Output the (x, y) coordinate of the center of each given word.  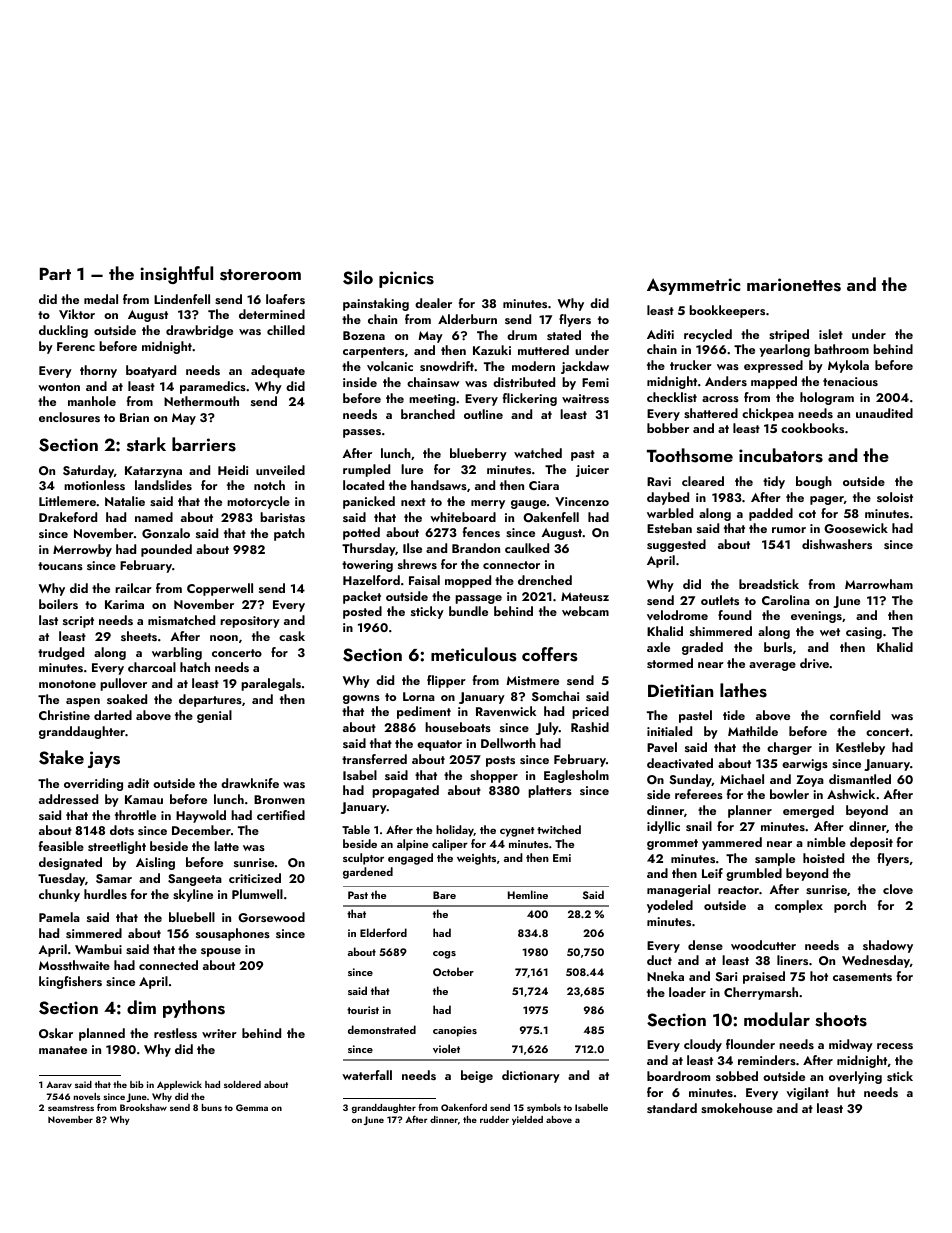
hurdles (105, 894)
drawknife (250, 783)
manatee (63, 1050)
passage (478, 599)
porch (850, 906)
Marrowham (879, 584)
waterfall (367, 1075)
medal (101, 299)
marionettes (794, 285)
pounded (166, 550)
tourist (363, 1010)
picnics (406, 279)
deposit (871, 843)
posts (500, 761)
